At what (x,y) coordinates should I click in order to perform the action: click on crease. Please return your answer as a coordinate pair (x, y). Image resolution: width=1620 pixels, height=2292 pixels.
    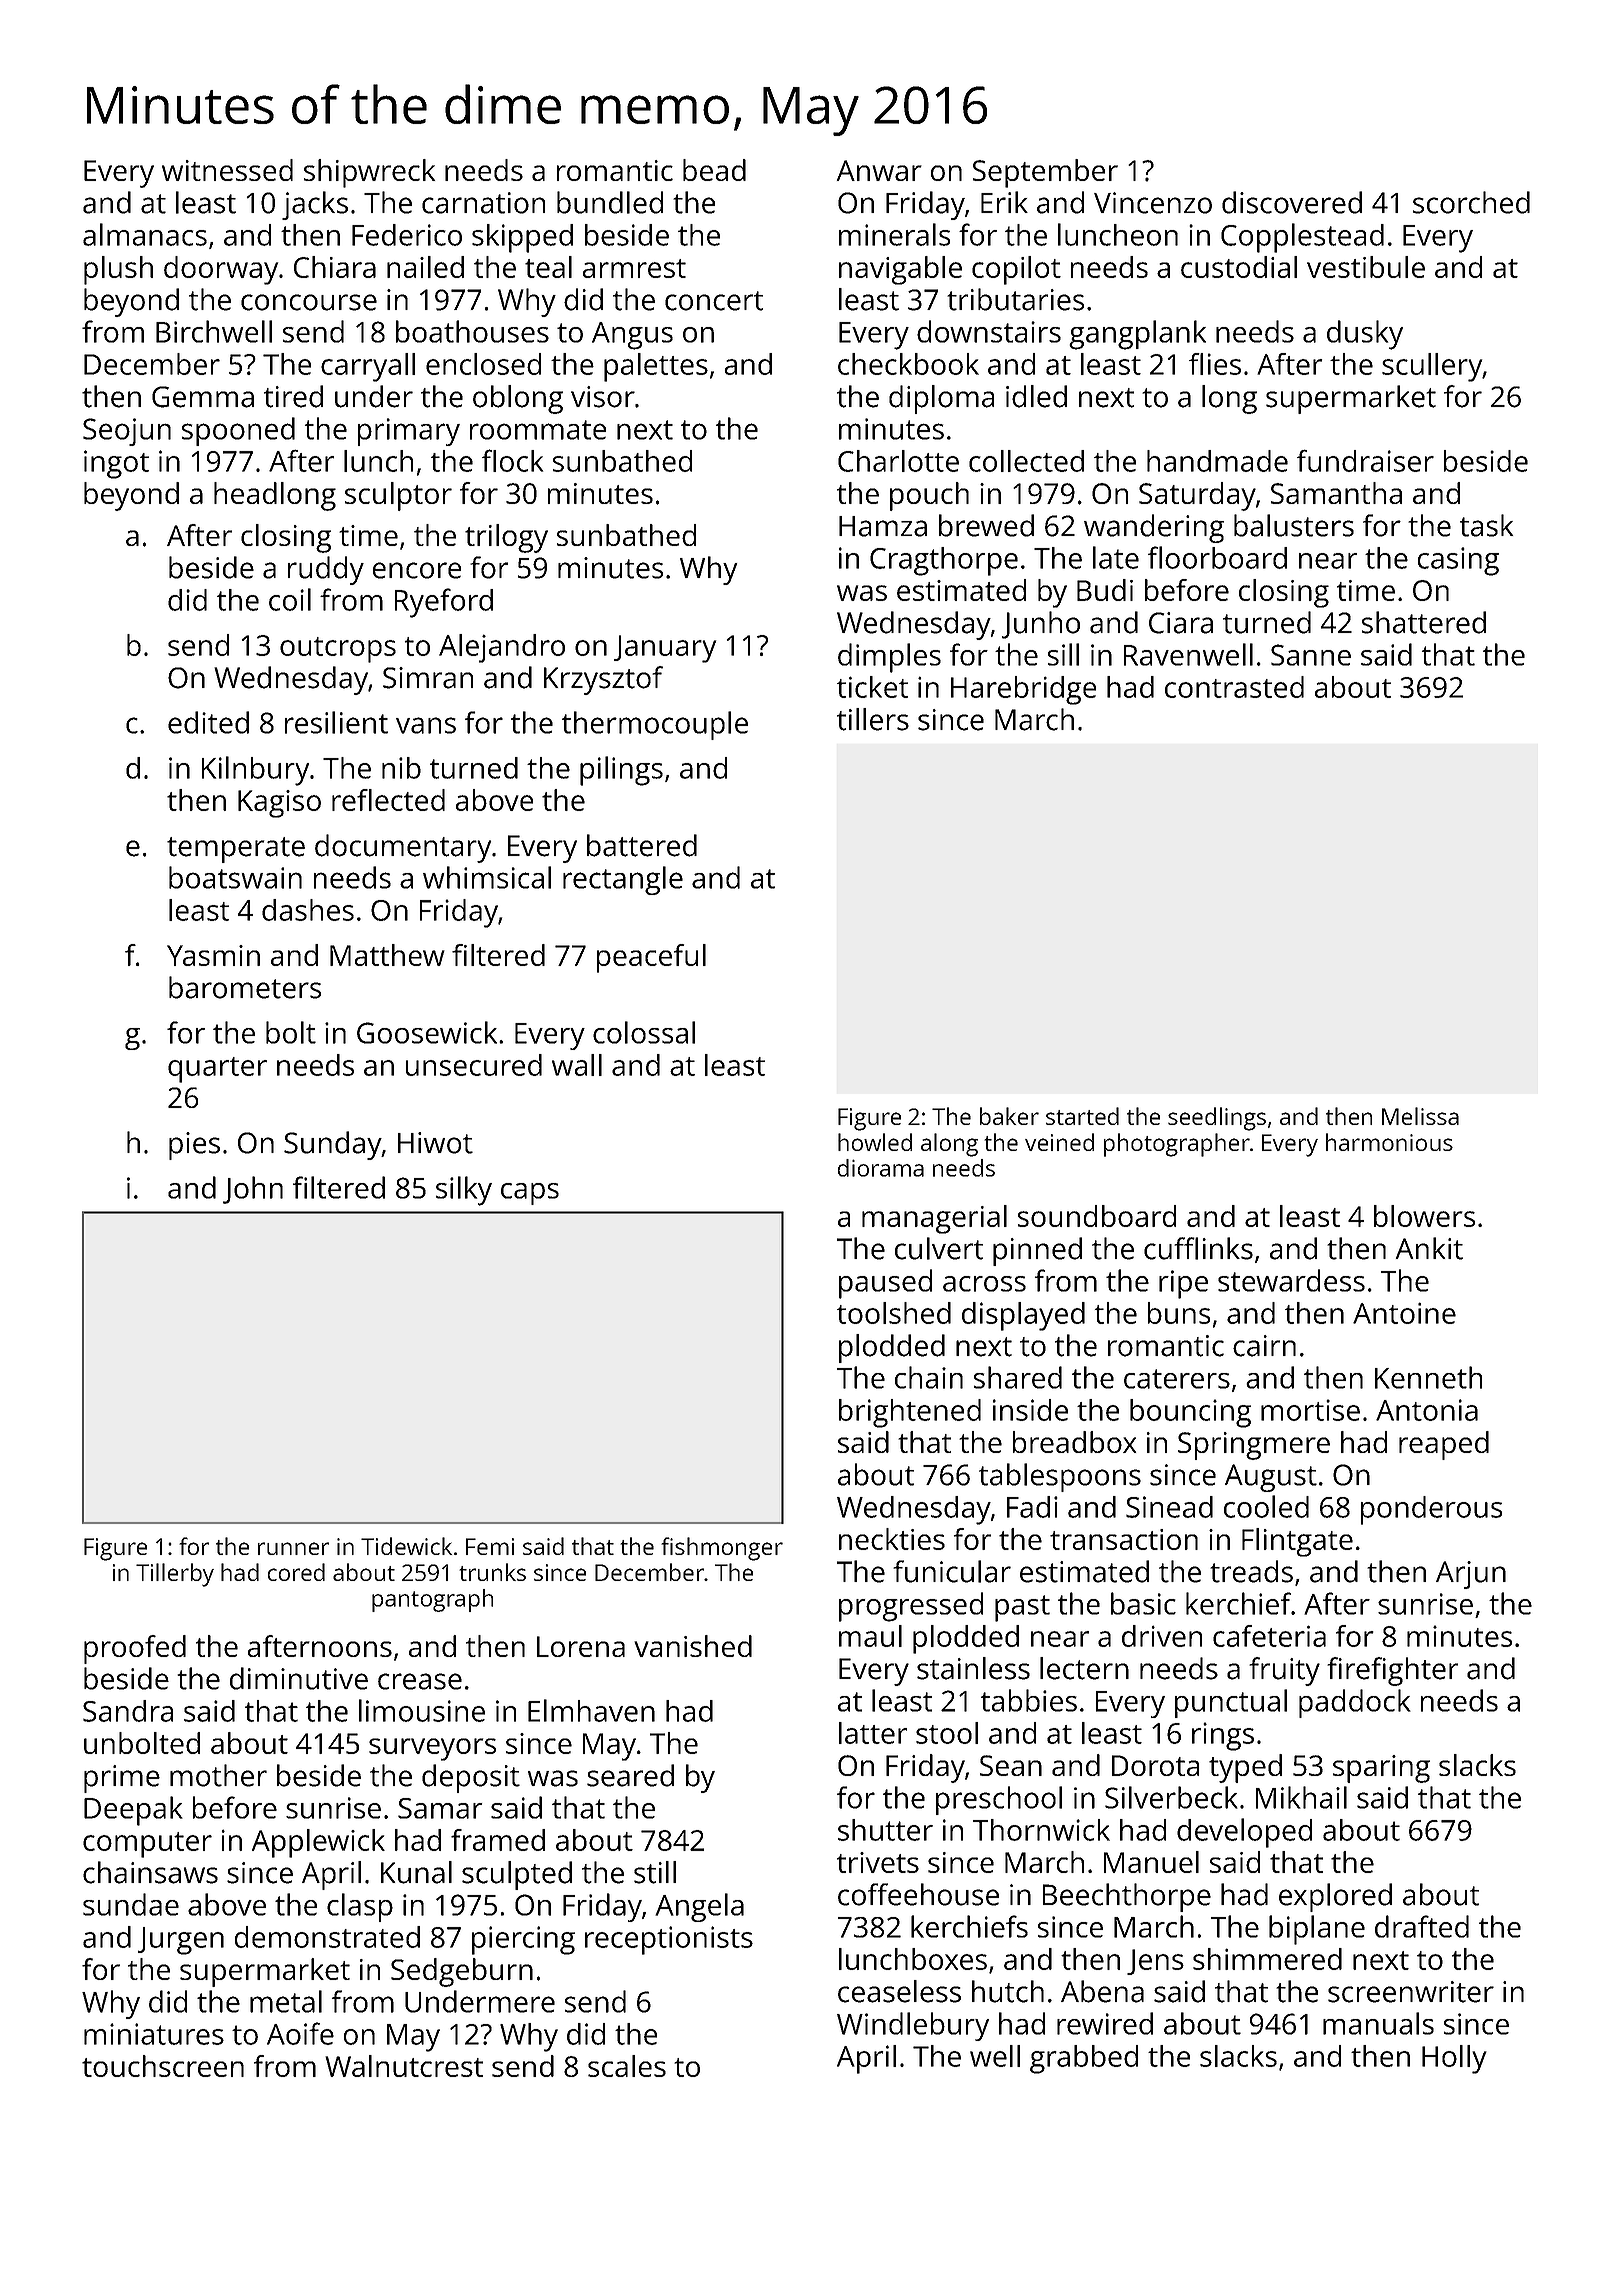
    Looking at the image, I should click on (420, 1681).
